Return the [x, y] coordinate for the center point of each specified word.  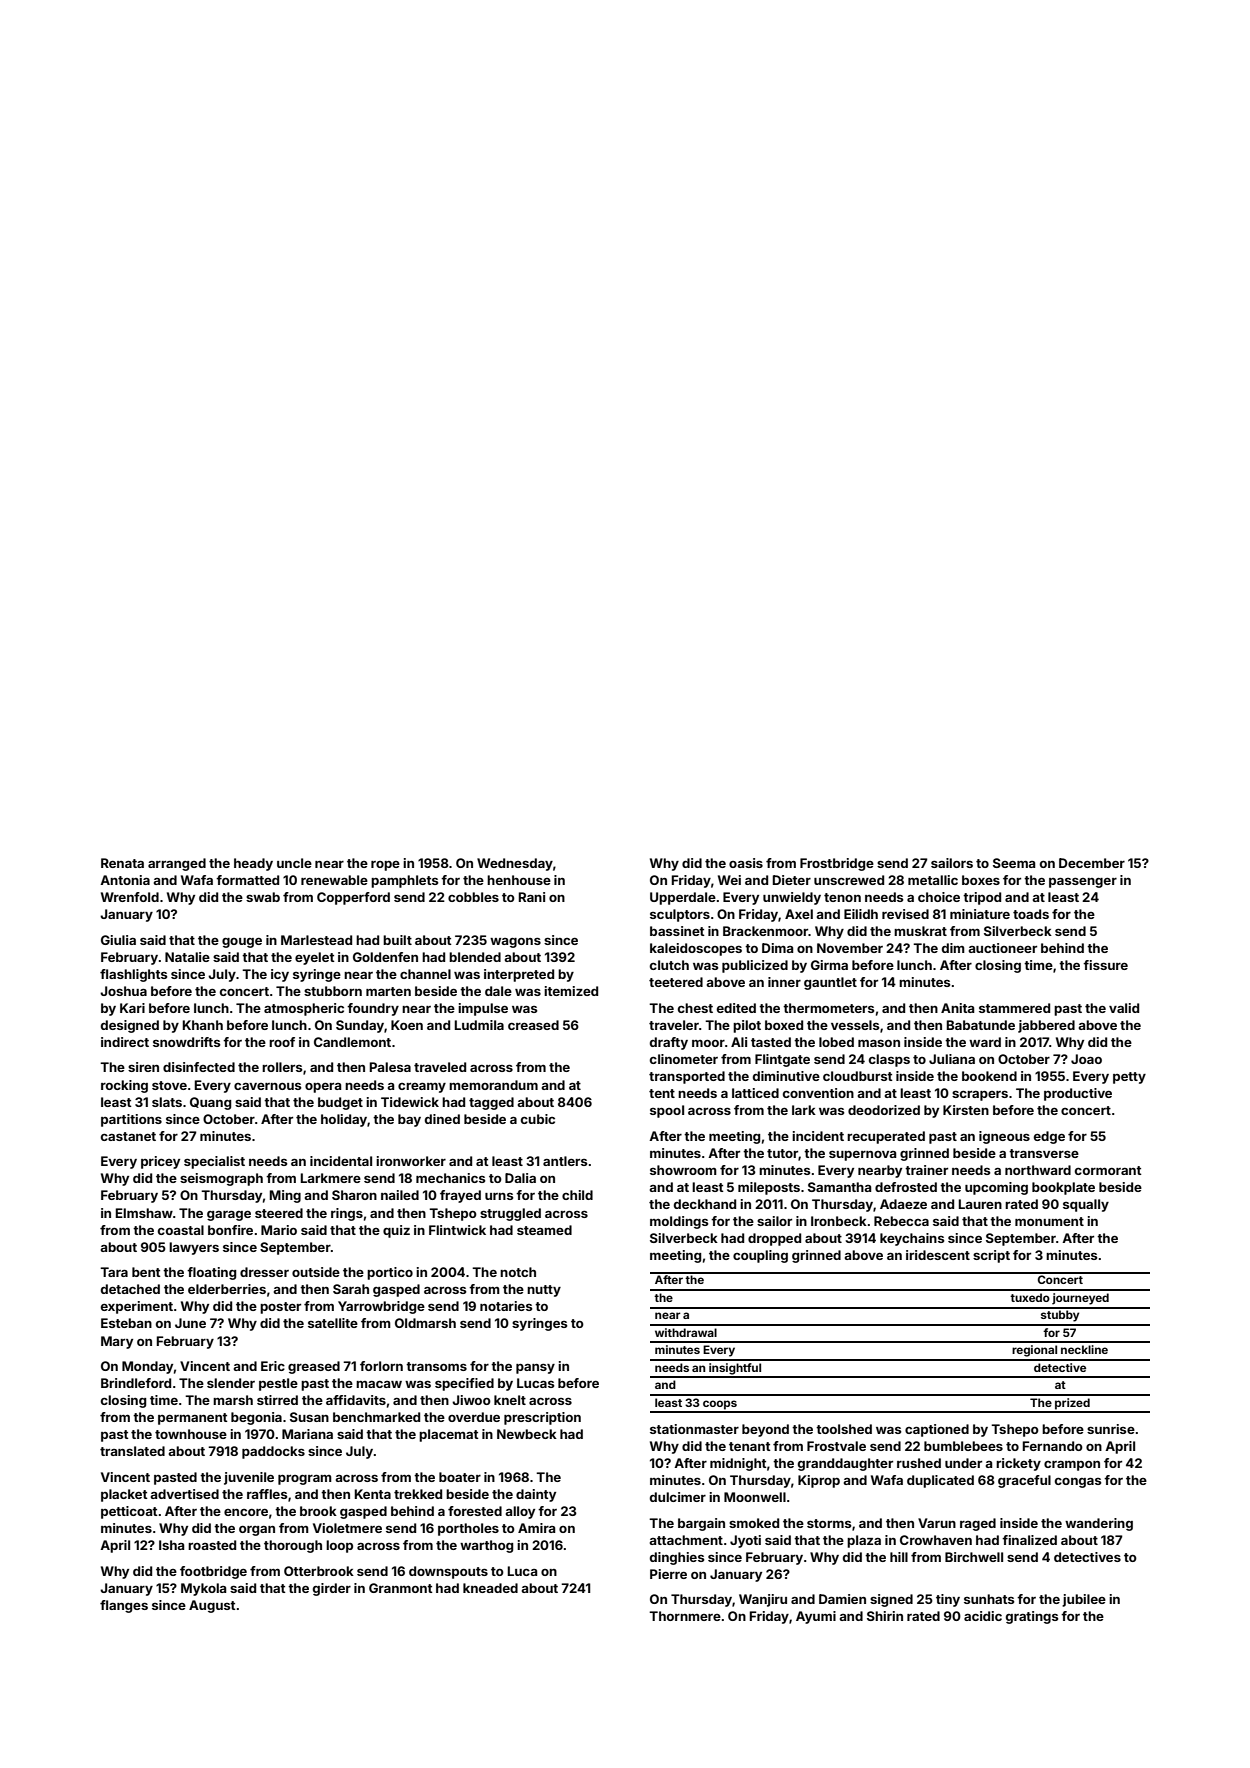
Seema [1014, 863]
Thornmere [685, 1616]
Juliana [952, 1059]
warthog [486, 1546]
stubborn [333, 991]
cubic [538, 1119]
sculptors [680, 915]
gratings [1032, 1617]
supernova [862, 1156]
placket [124, 1495]
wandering [1099, 1524]
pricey [160, 1162]
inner [784, 982]
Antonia [125, 880]
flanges [124, 1606]
